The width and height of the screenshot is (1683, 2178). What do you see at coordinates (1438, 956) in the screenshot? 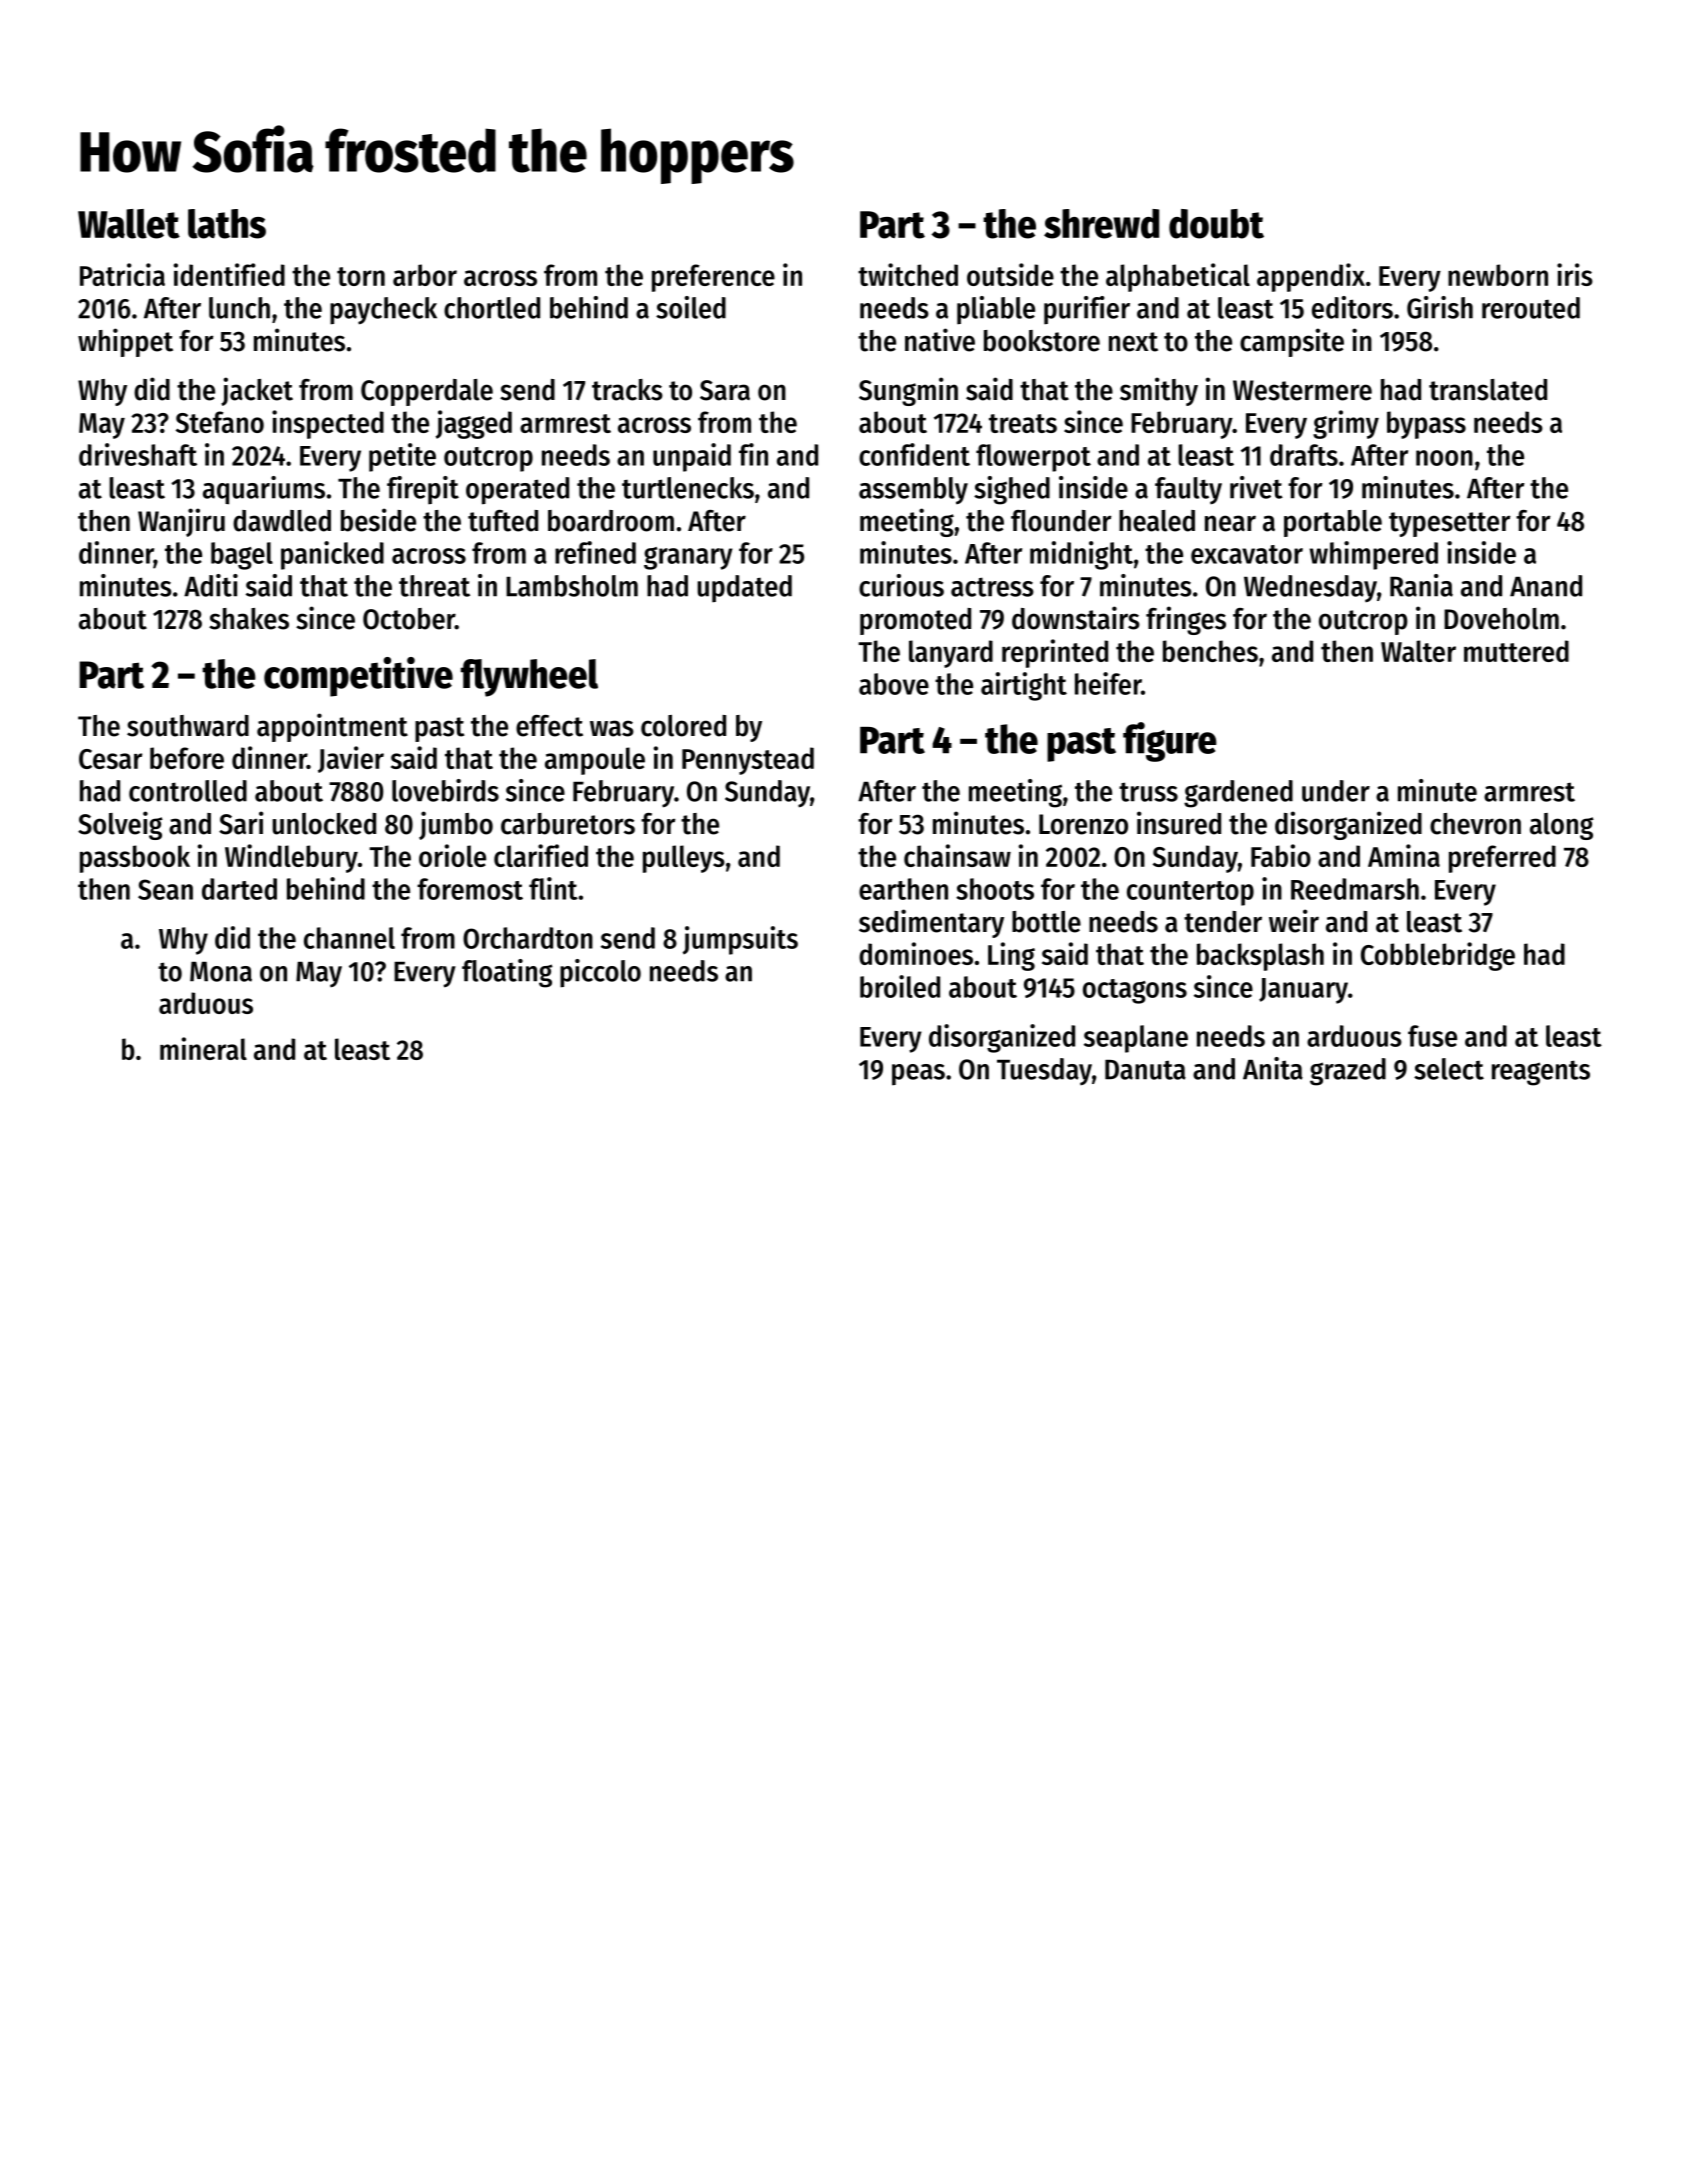
I see `Cobblebridge` at bounding box center [1438, 956].
